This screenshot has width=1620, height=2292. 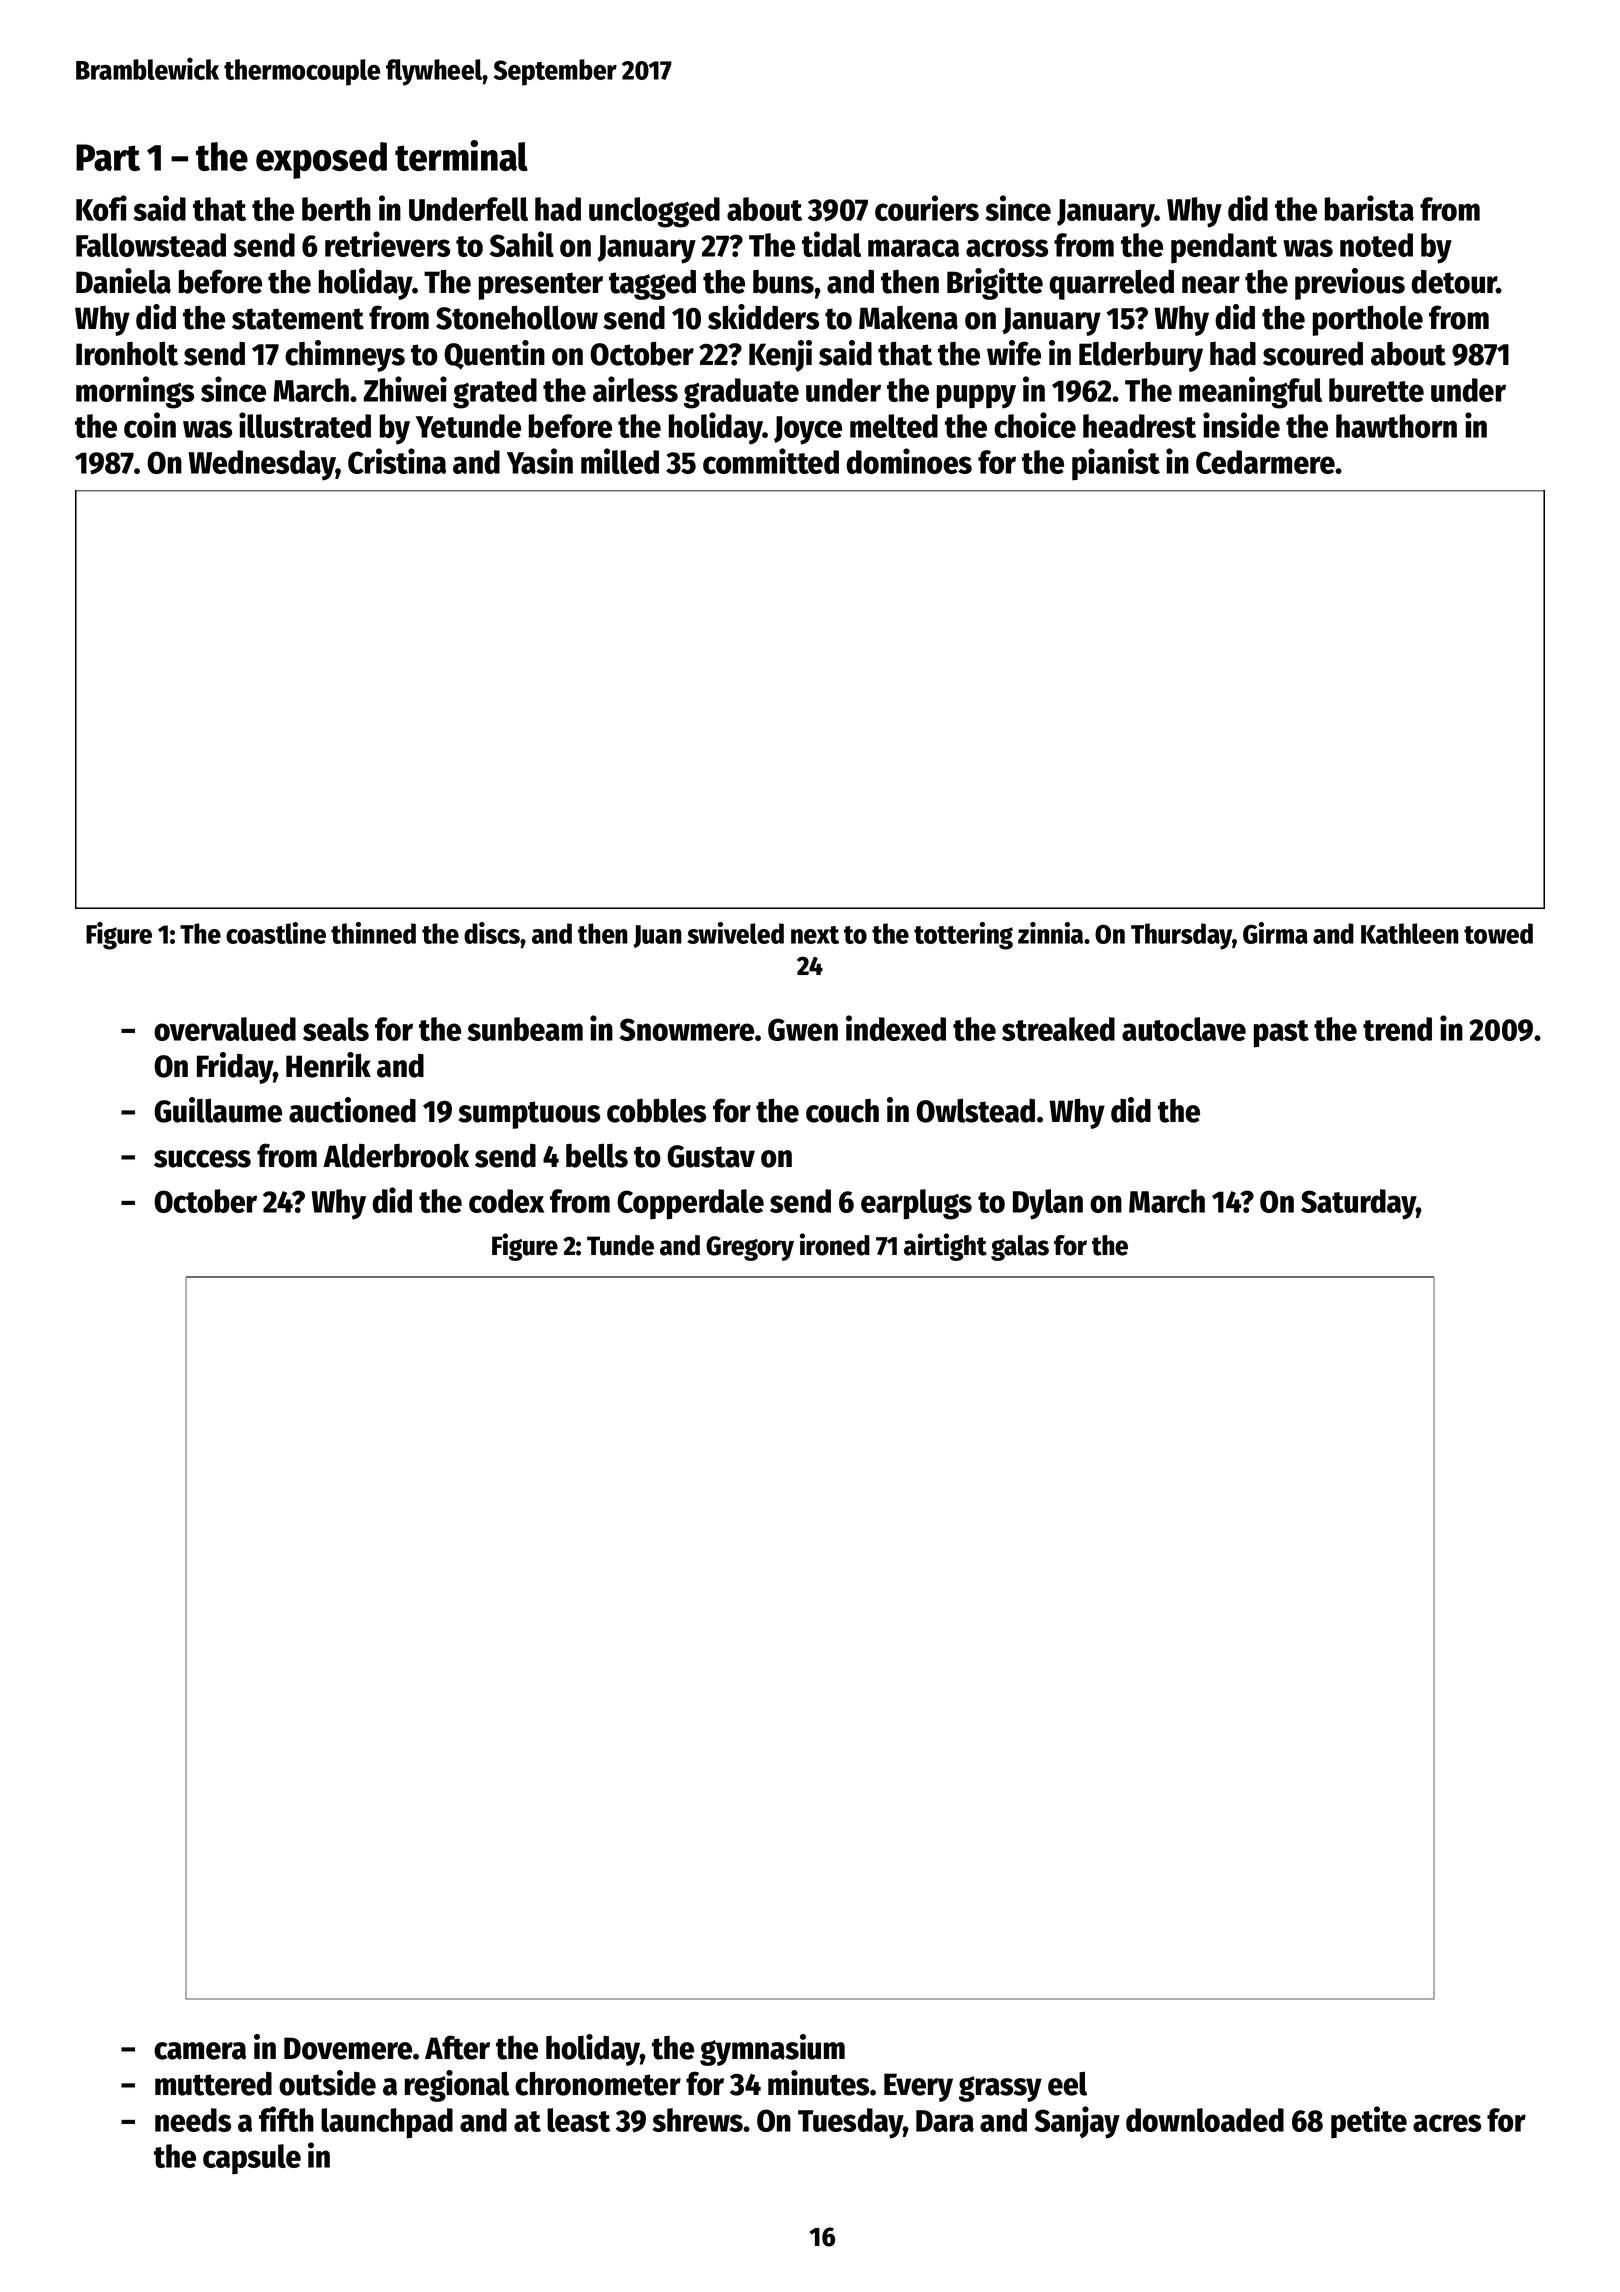 I want to click on thinned, so click(x=373, y=933).
